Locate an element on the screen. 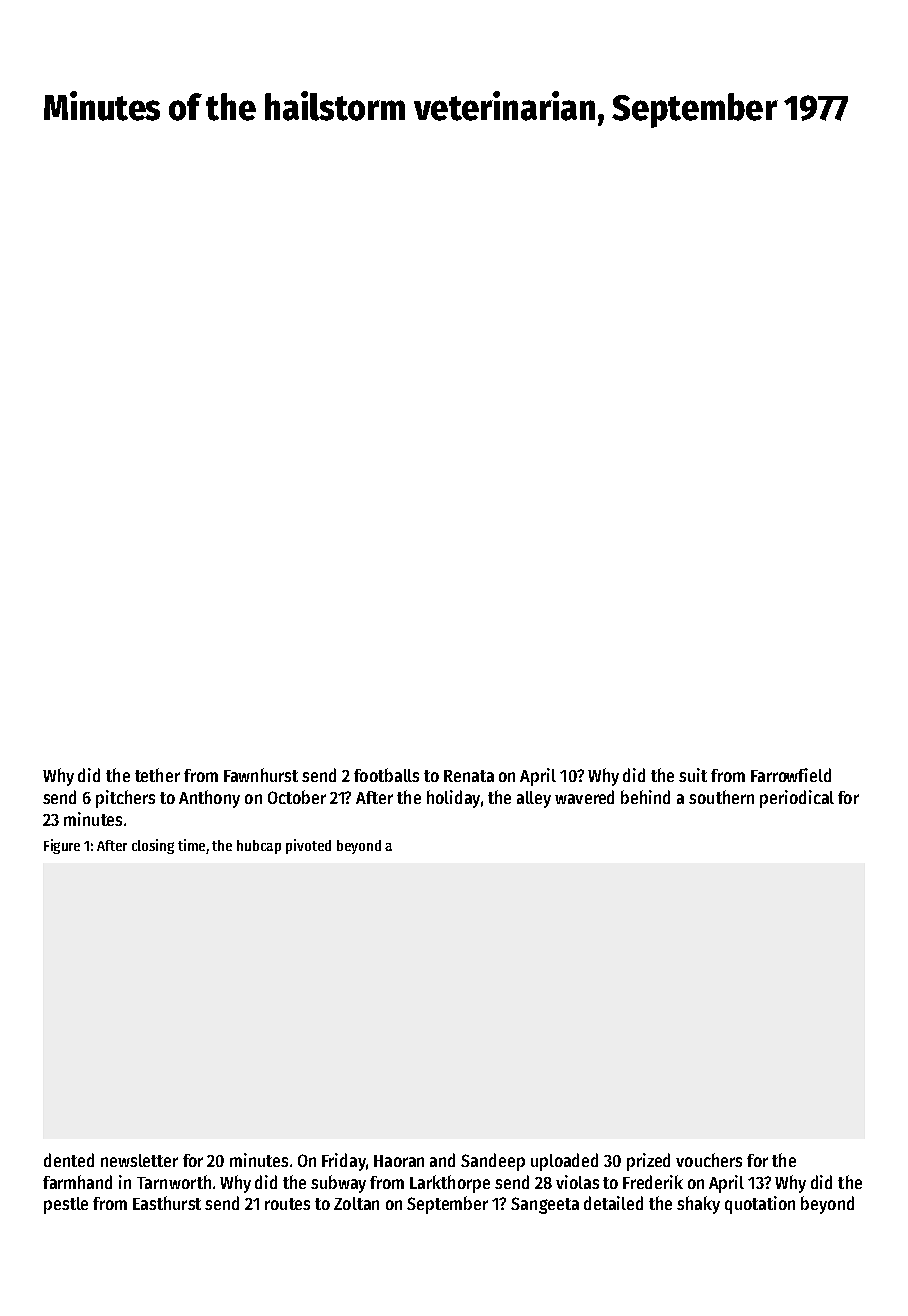 Image resolution: width=908 pixels, height=1316 pixels. Haoran is located at coordinates (399, 1161).
